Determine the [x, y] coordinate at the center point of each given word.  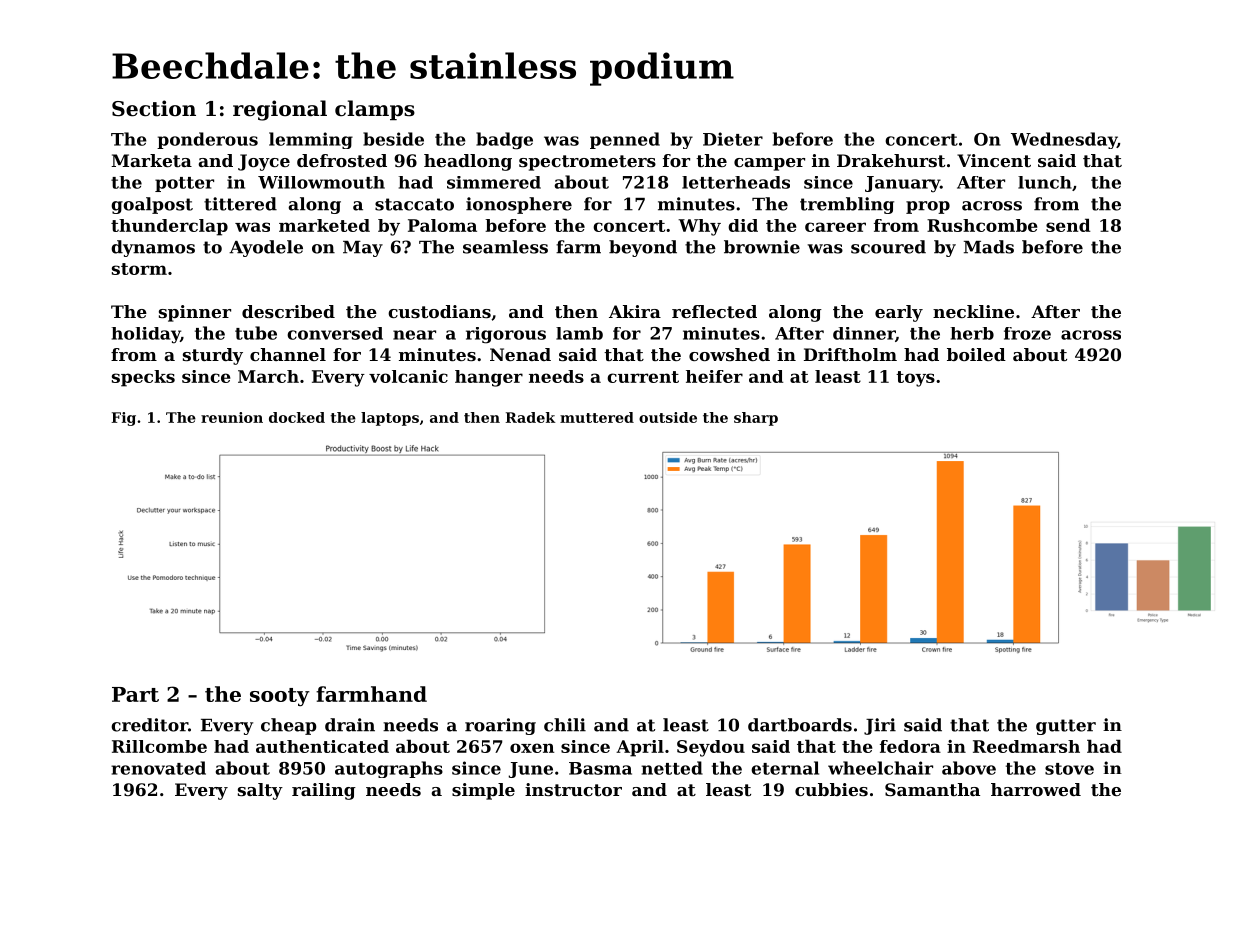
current [643, 377]
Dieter [733, 139]
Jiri [880, 726]
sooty [280, 697]
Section [154, 108]
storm [139, 269]
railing [324, 791]
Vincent [994, 160]
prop [928, 207]
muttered [597, 417]
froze [1027, 333]
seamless [505, 247]
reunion [232, 417]
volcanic [408, 376]
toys [915, 379]
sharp [756, 419]
